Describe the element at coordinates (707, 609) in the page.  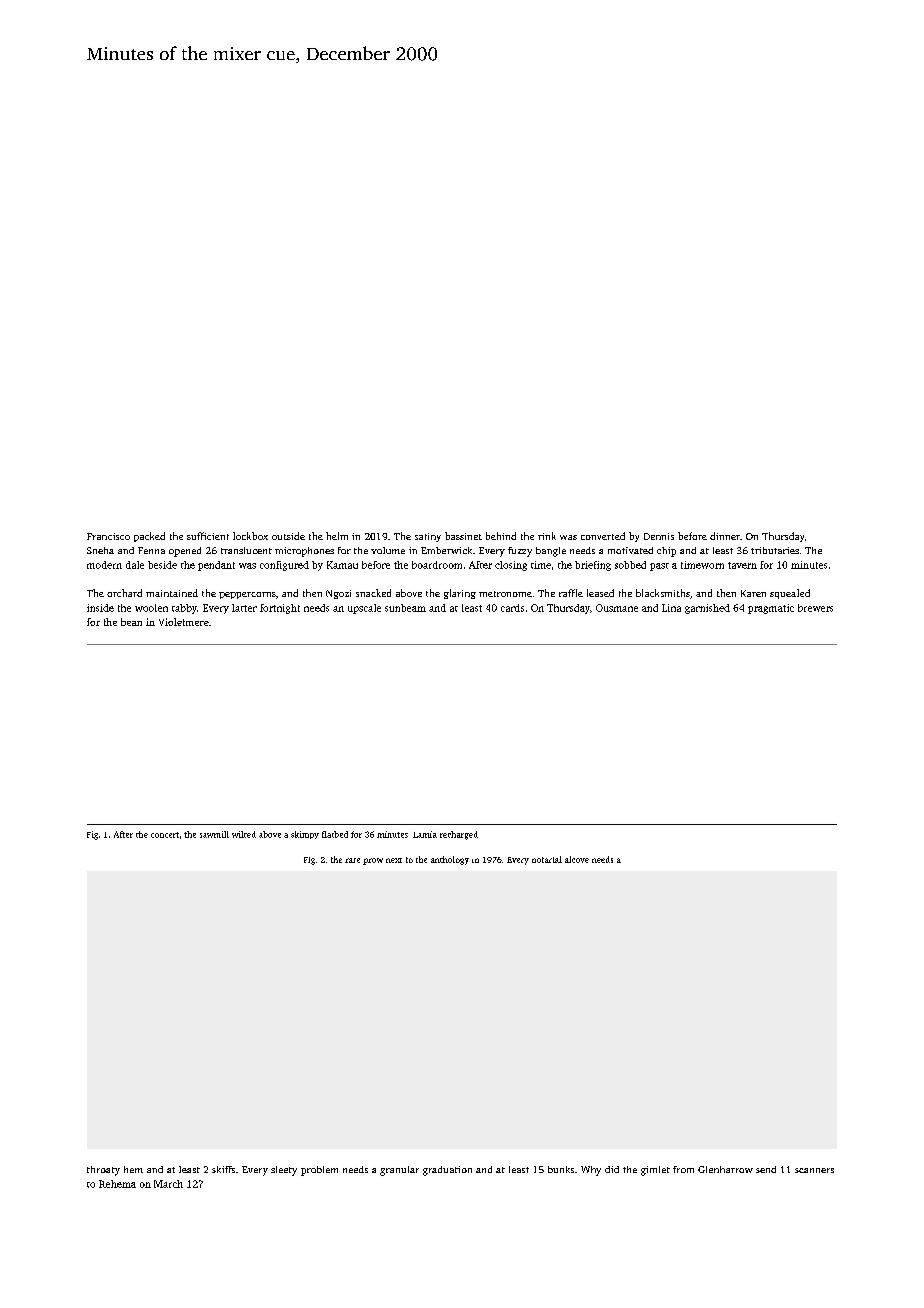
I see `garnished` at that location.
